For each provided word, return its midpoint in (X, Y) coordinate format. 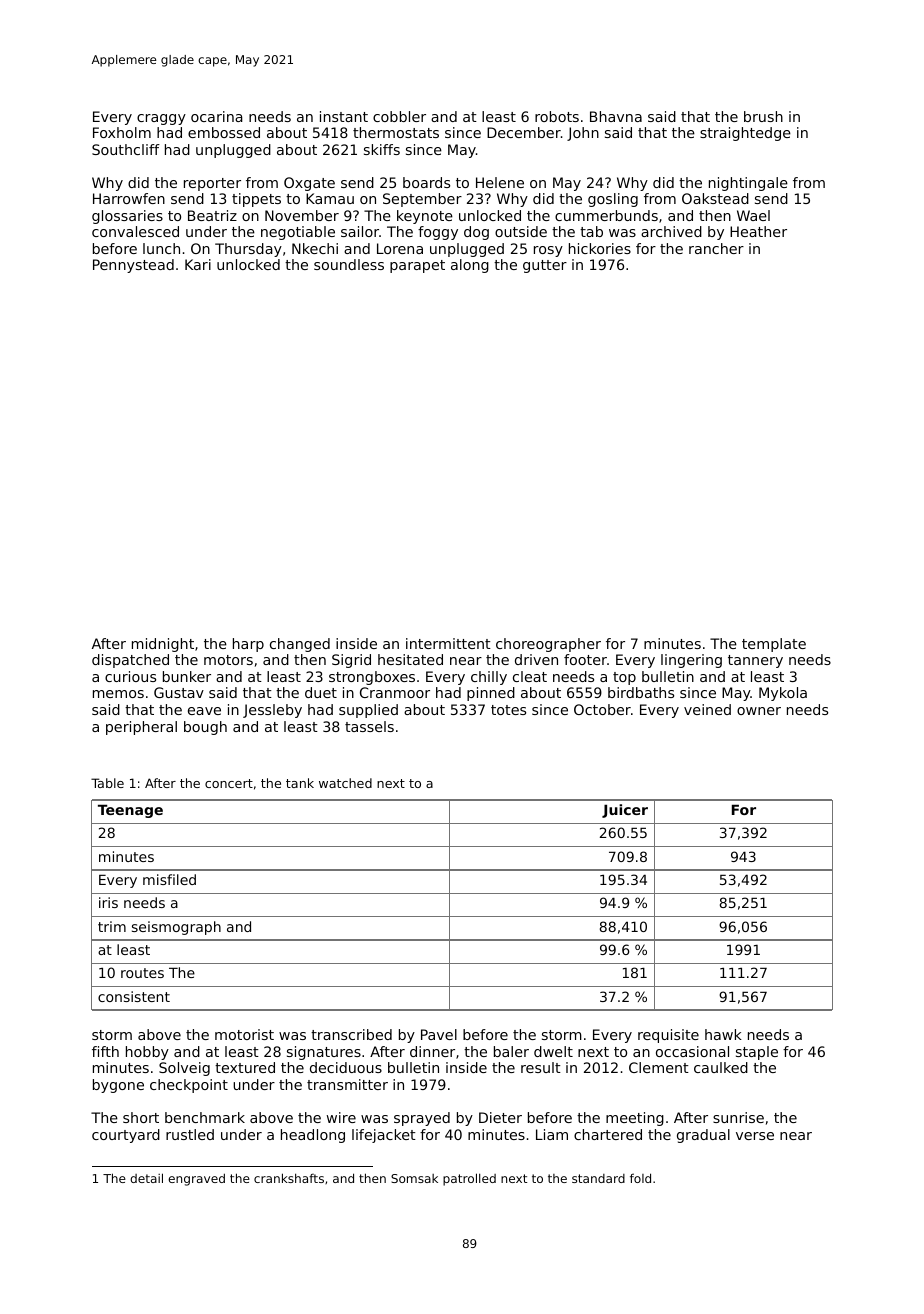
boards (426, 182)
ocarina (217, 116)
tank (300, 783)
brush (763, 116)
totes (508, 710)
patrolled (469, 1179)
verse (755, 1136)
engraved (196, 1179)
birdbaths (641, 692)
